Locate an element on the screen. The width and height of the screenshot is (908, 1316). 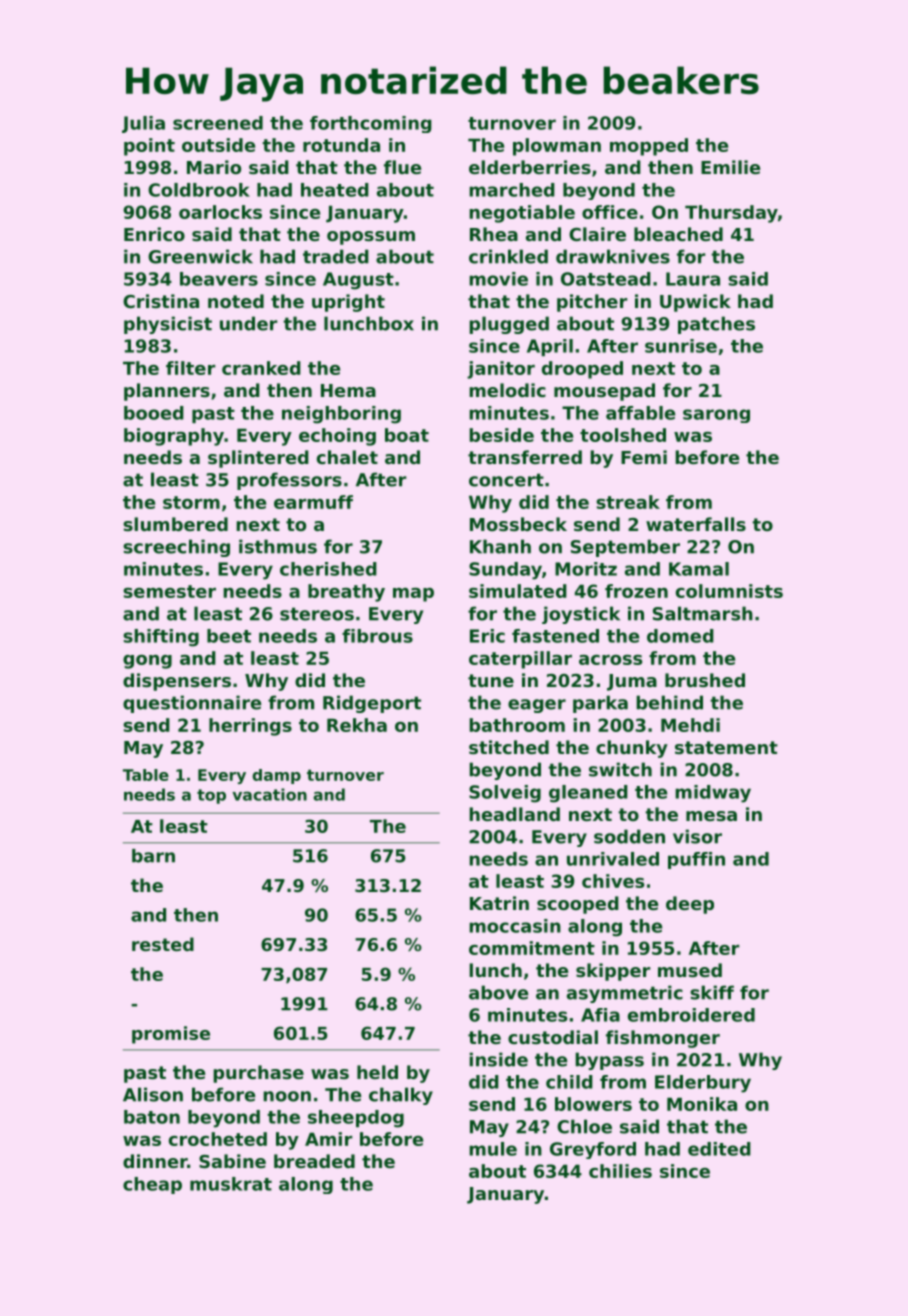
vacation is located at coordinates (269, 794).
